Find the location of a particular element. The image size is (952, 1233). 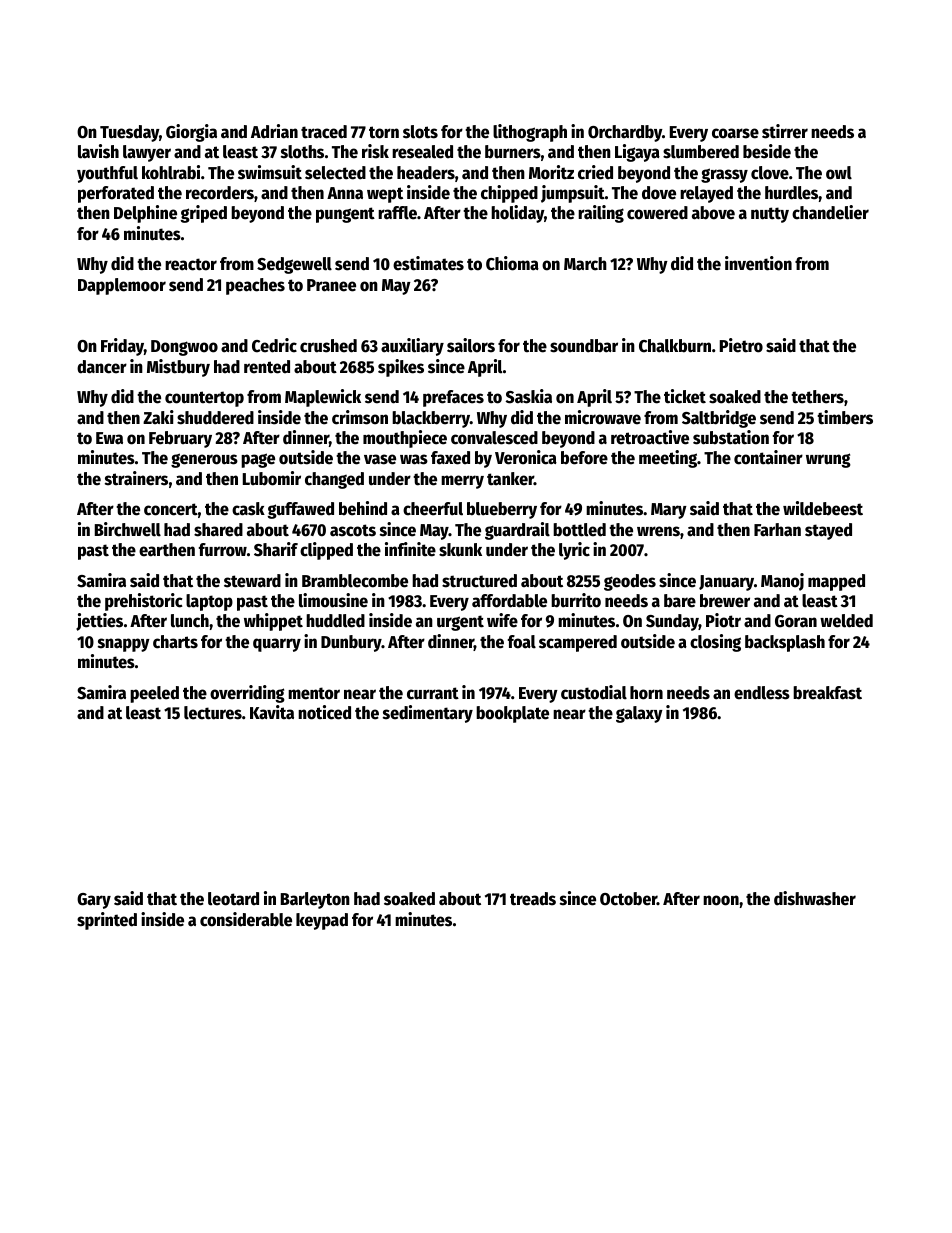

griped is located at coordinates (203, 214).
